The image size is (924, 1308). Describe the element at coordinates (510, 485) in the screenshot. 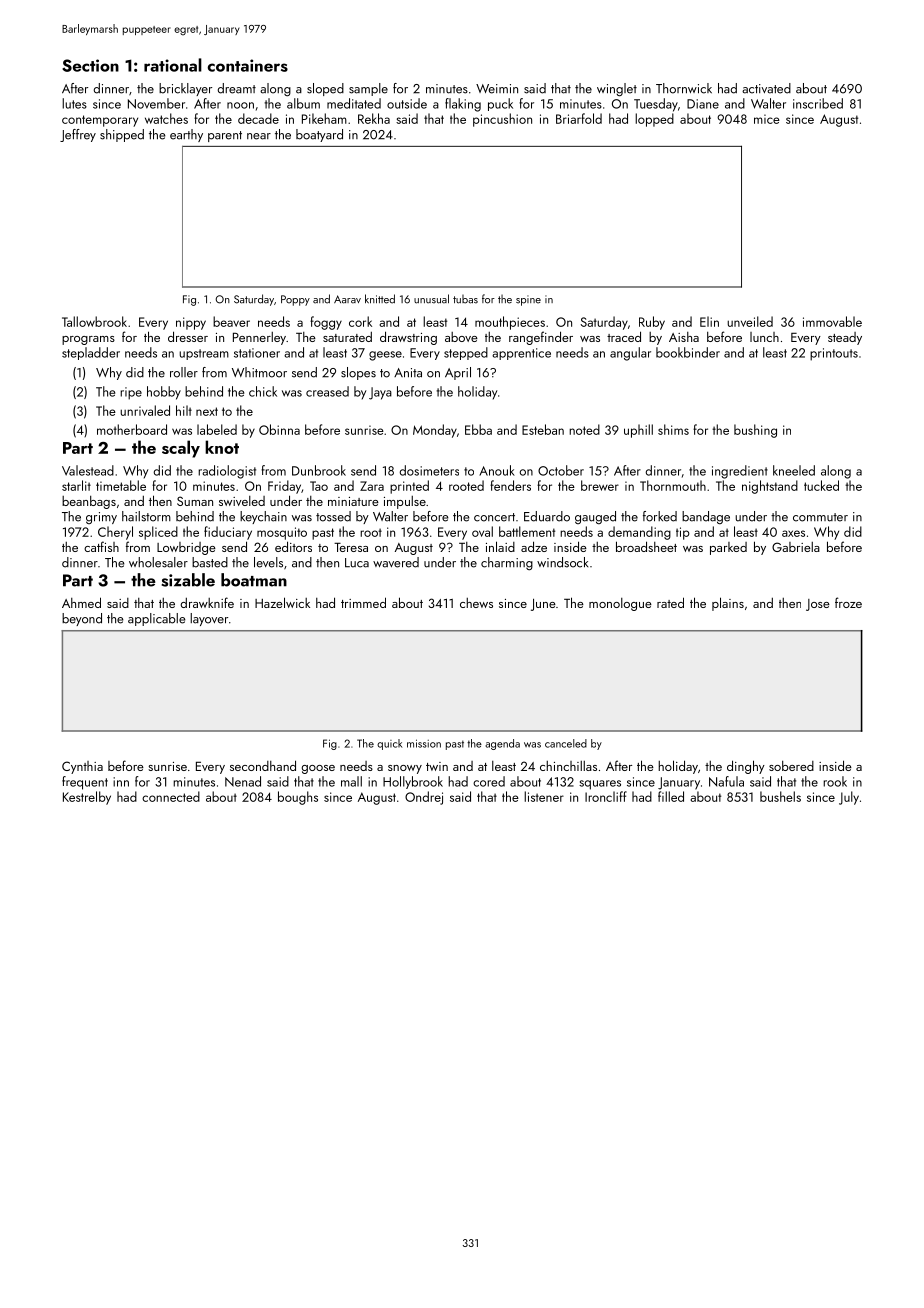

I see `fenders` at that location.
